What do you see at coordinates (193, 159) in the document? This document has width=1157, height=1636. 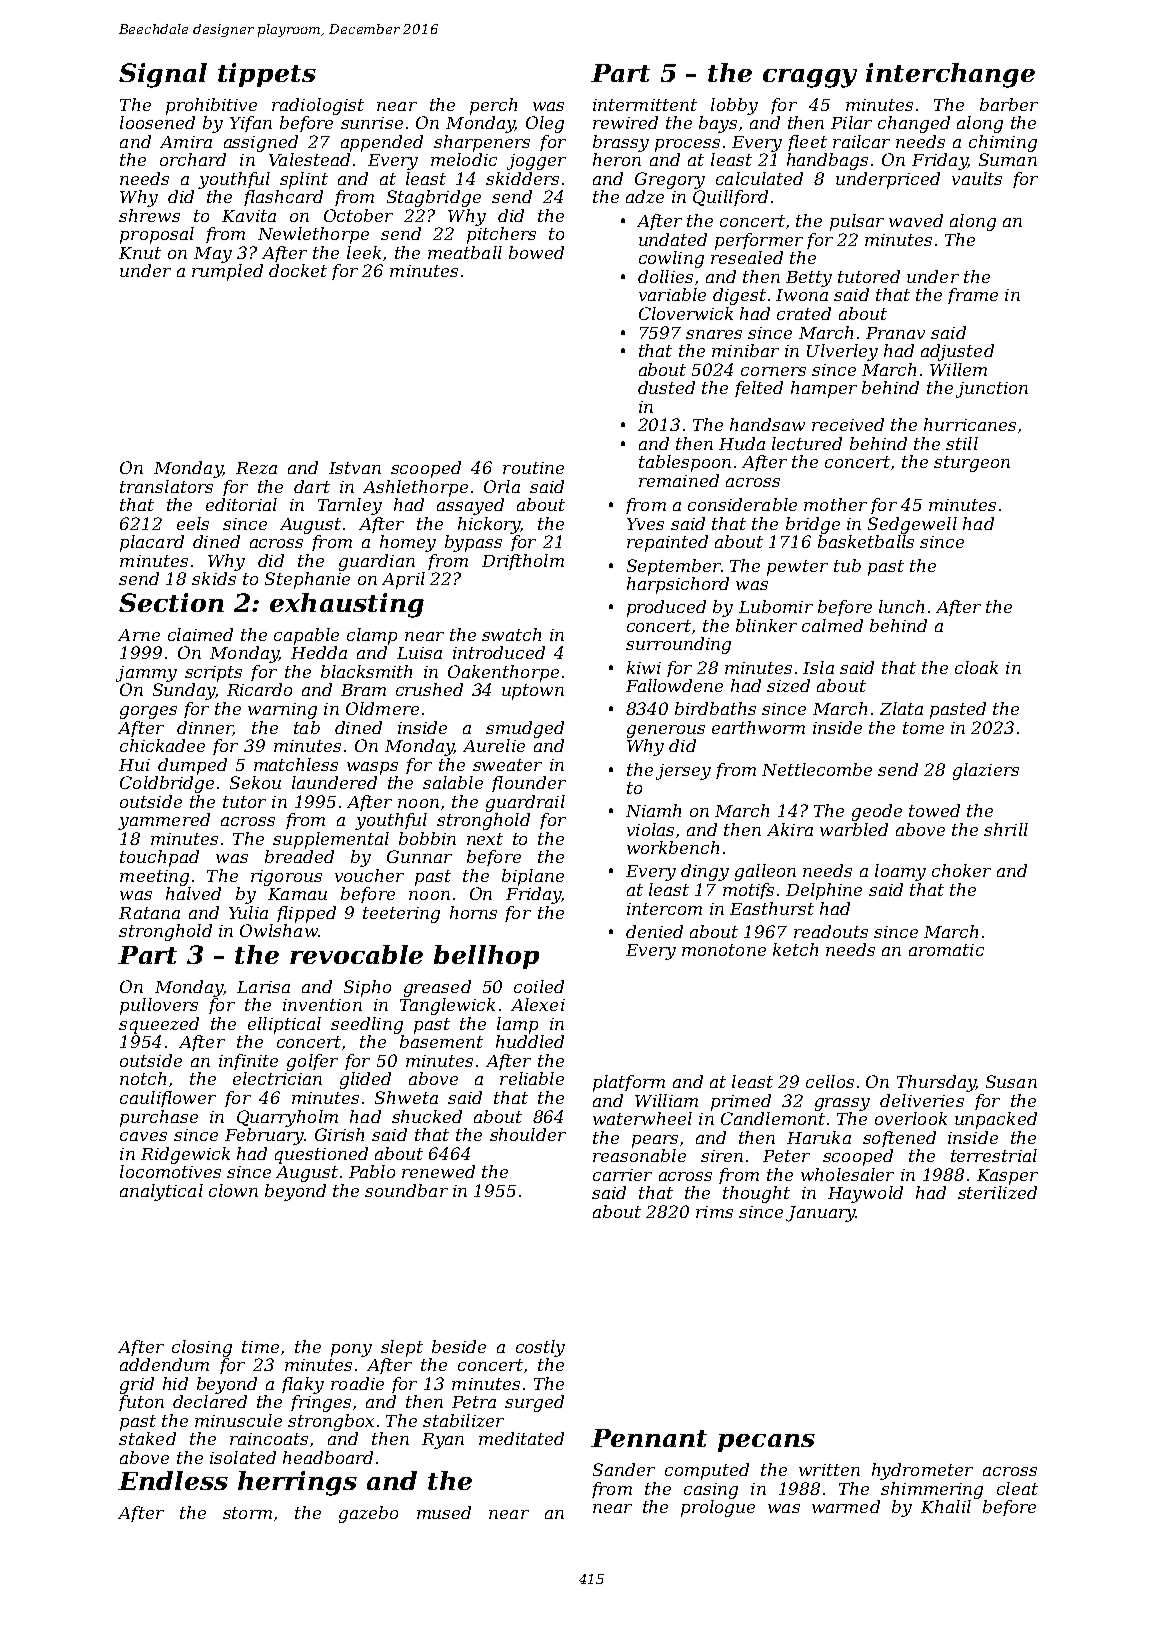 I see `orchard` at bounding box center [193, 159].
